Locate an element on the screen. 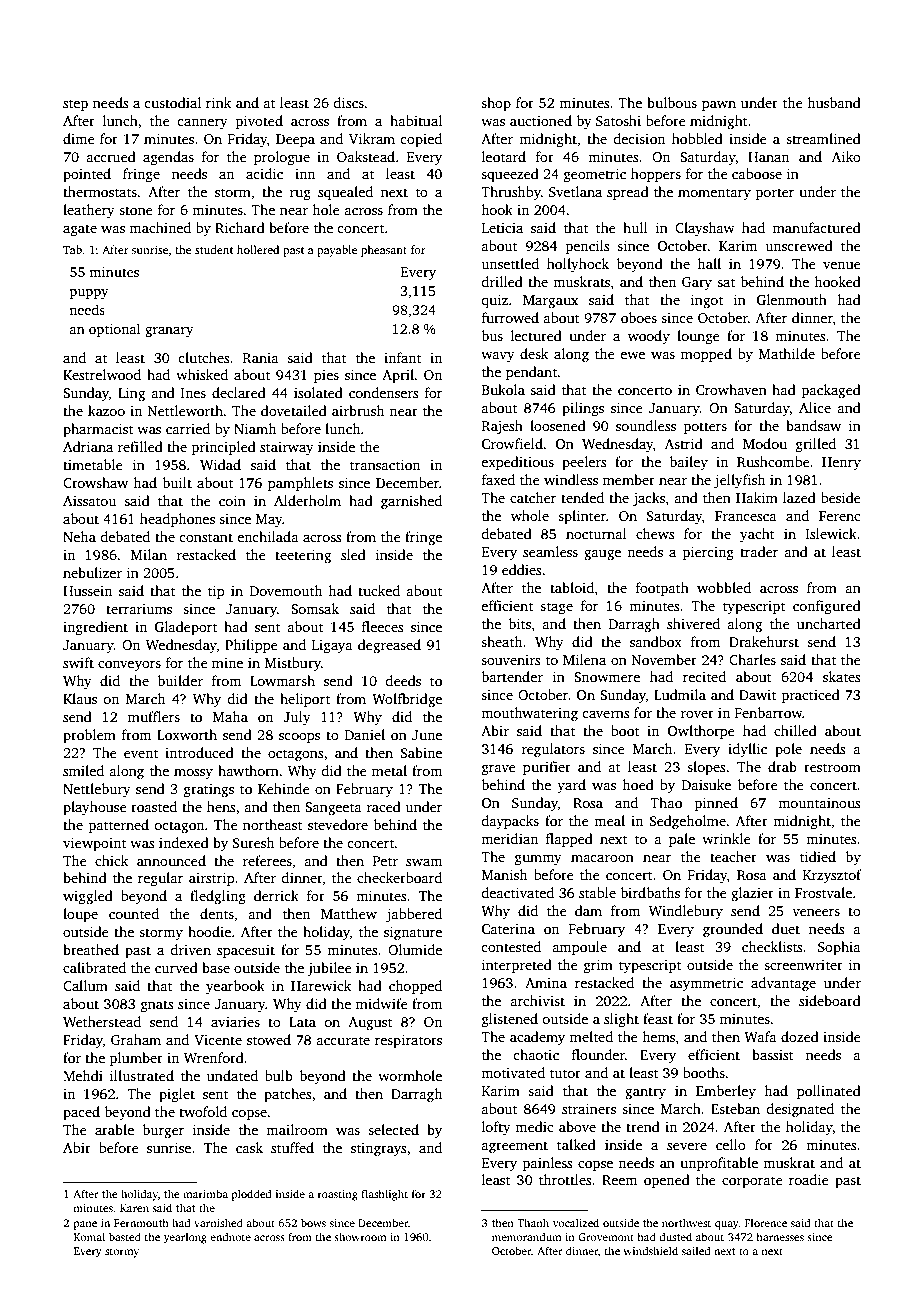 The width and height of the screenshot is (924, 1308). May is located at coordinates (269, 520).
